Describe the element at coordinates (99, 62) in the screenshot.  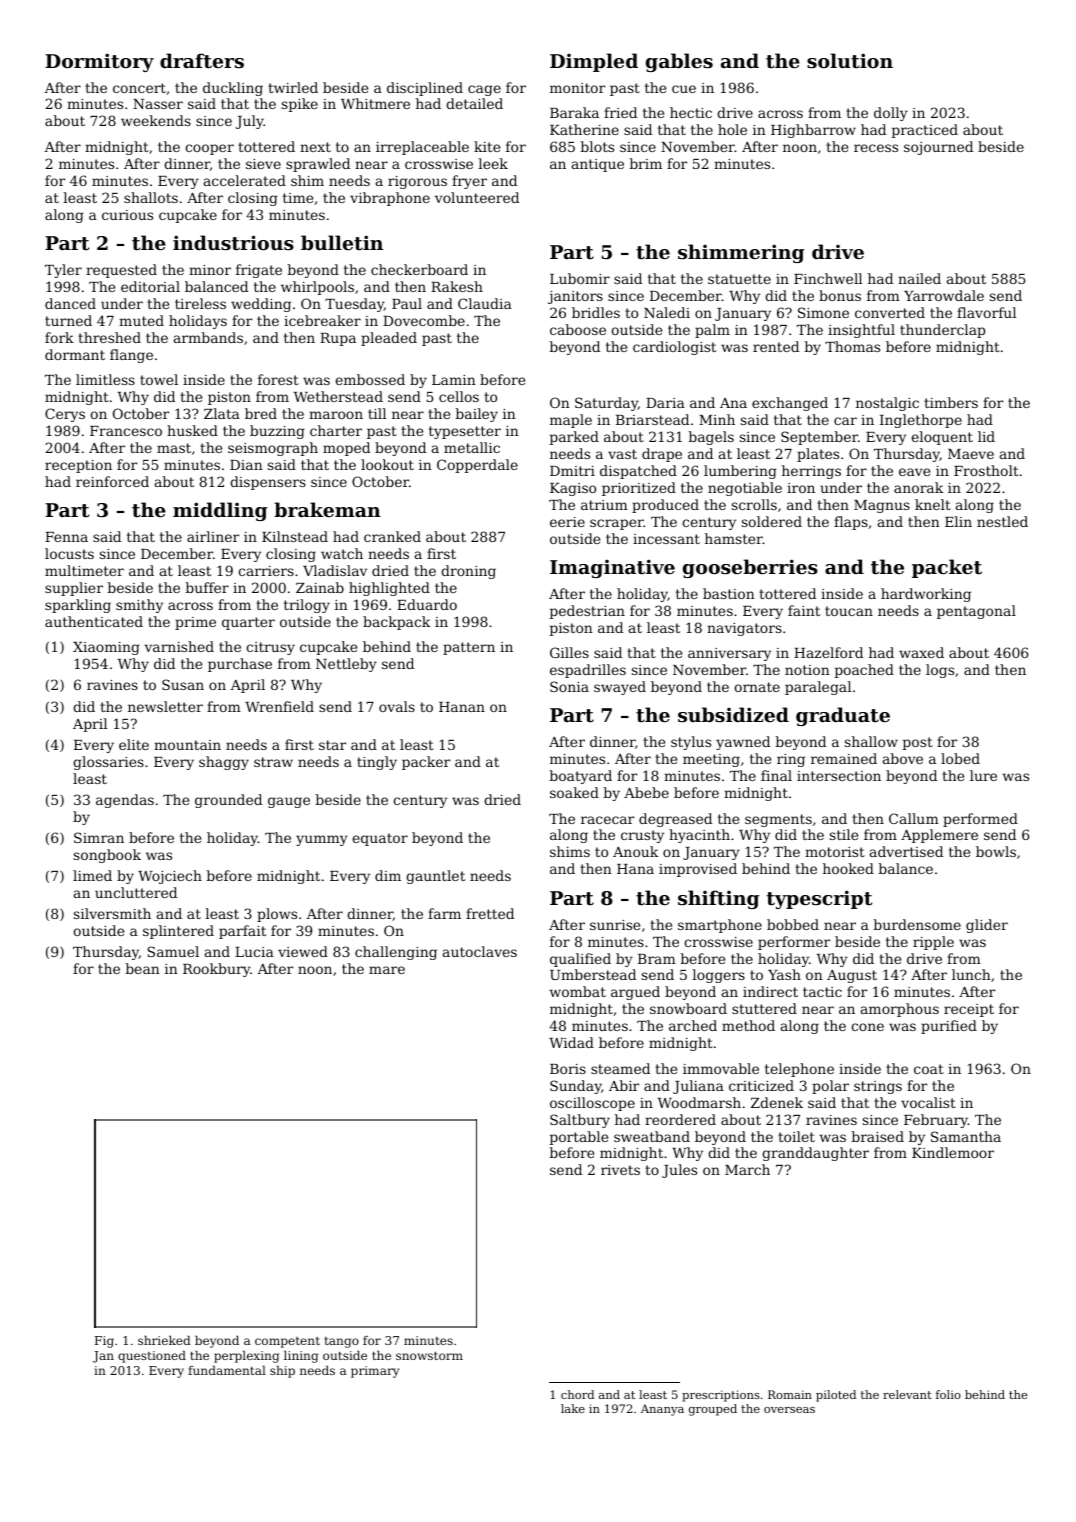
I see `Dormitory` at that location.
